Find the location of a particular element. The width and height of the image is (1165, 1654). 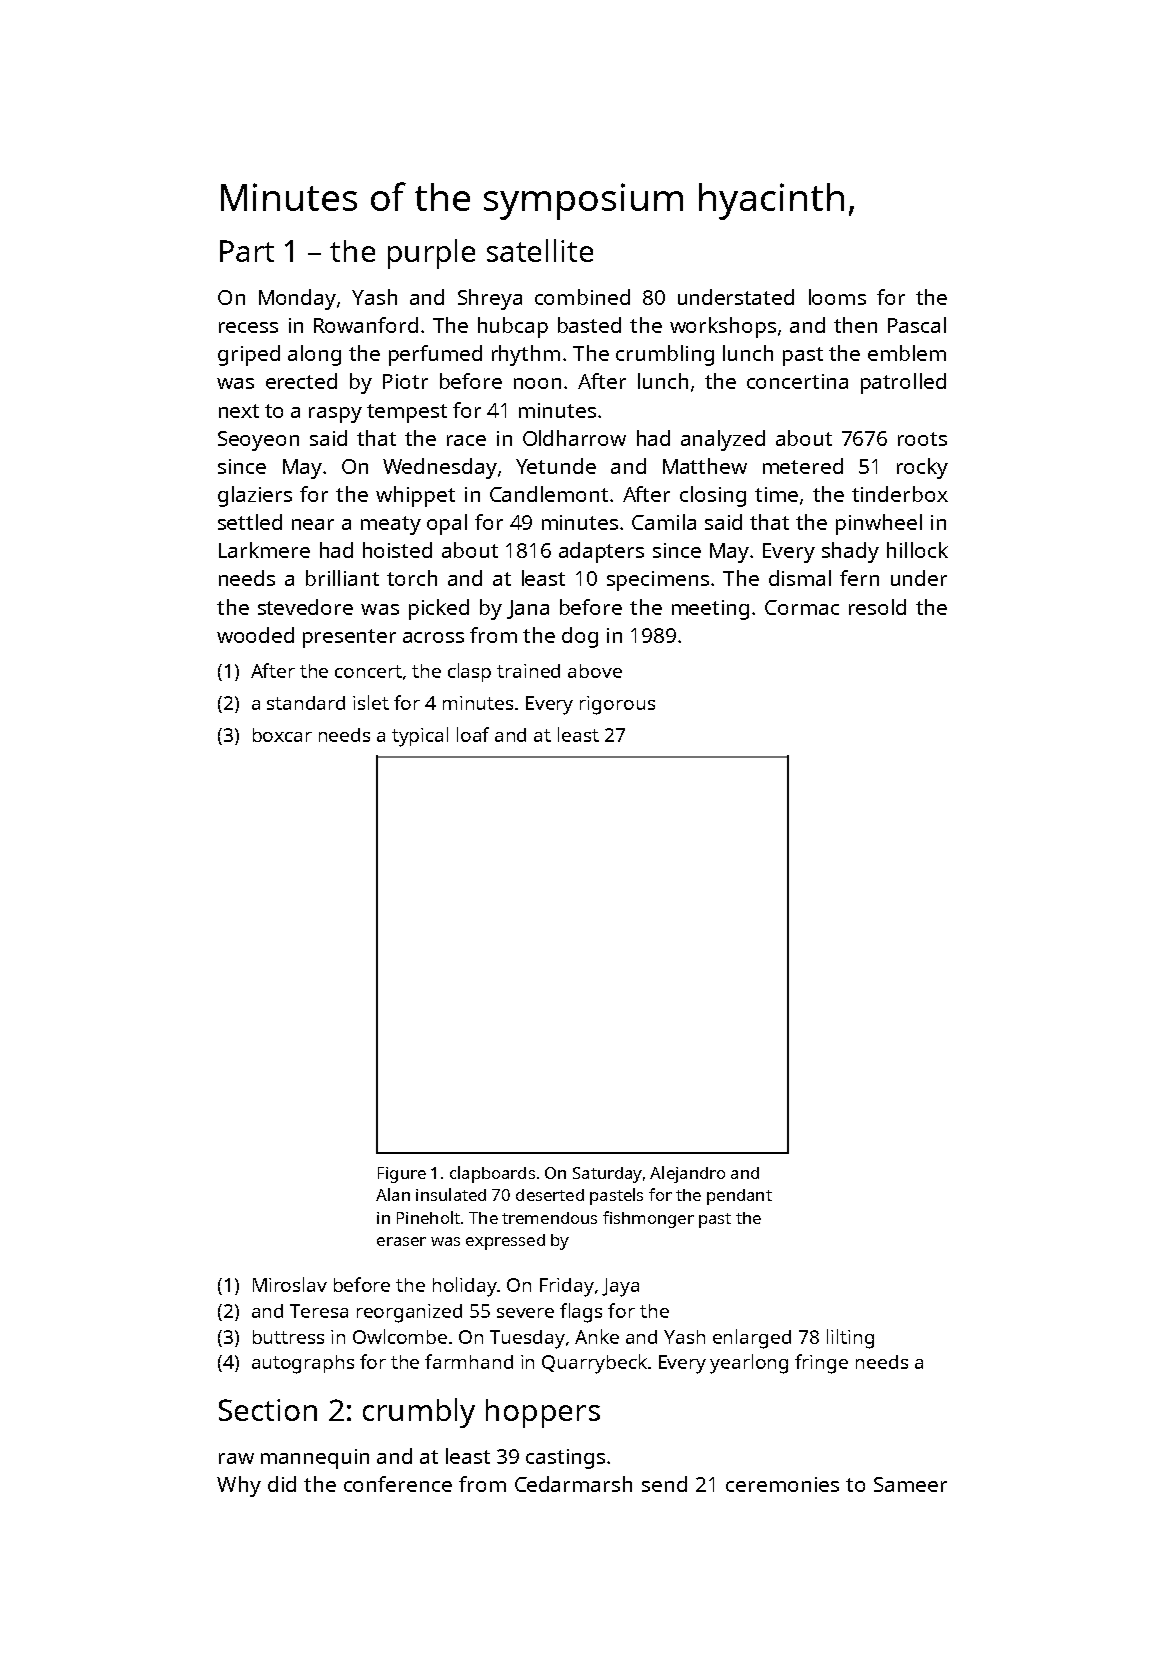

Shreya is located at coordinates (490, 299).
